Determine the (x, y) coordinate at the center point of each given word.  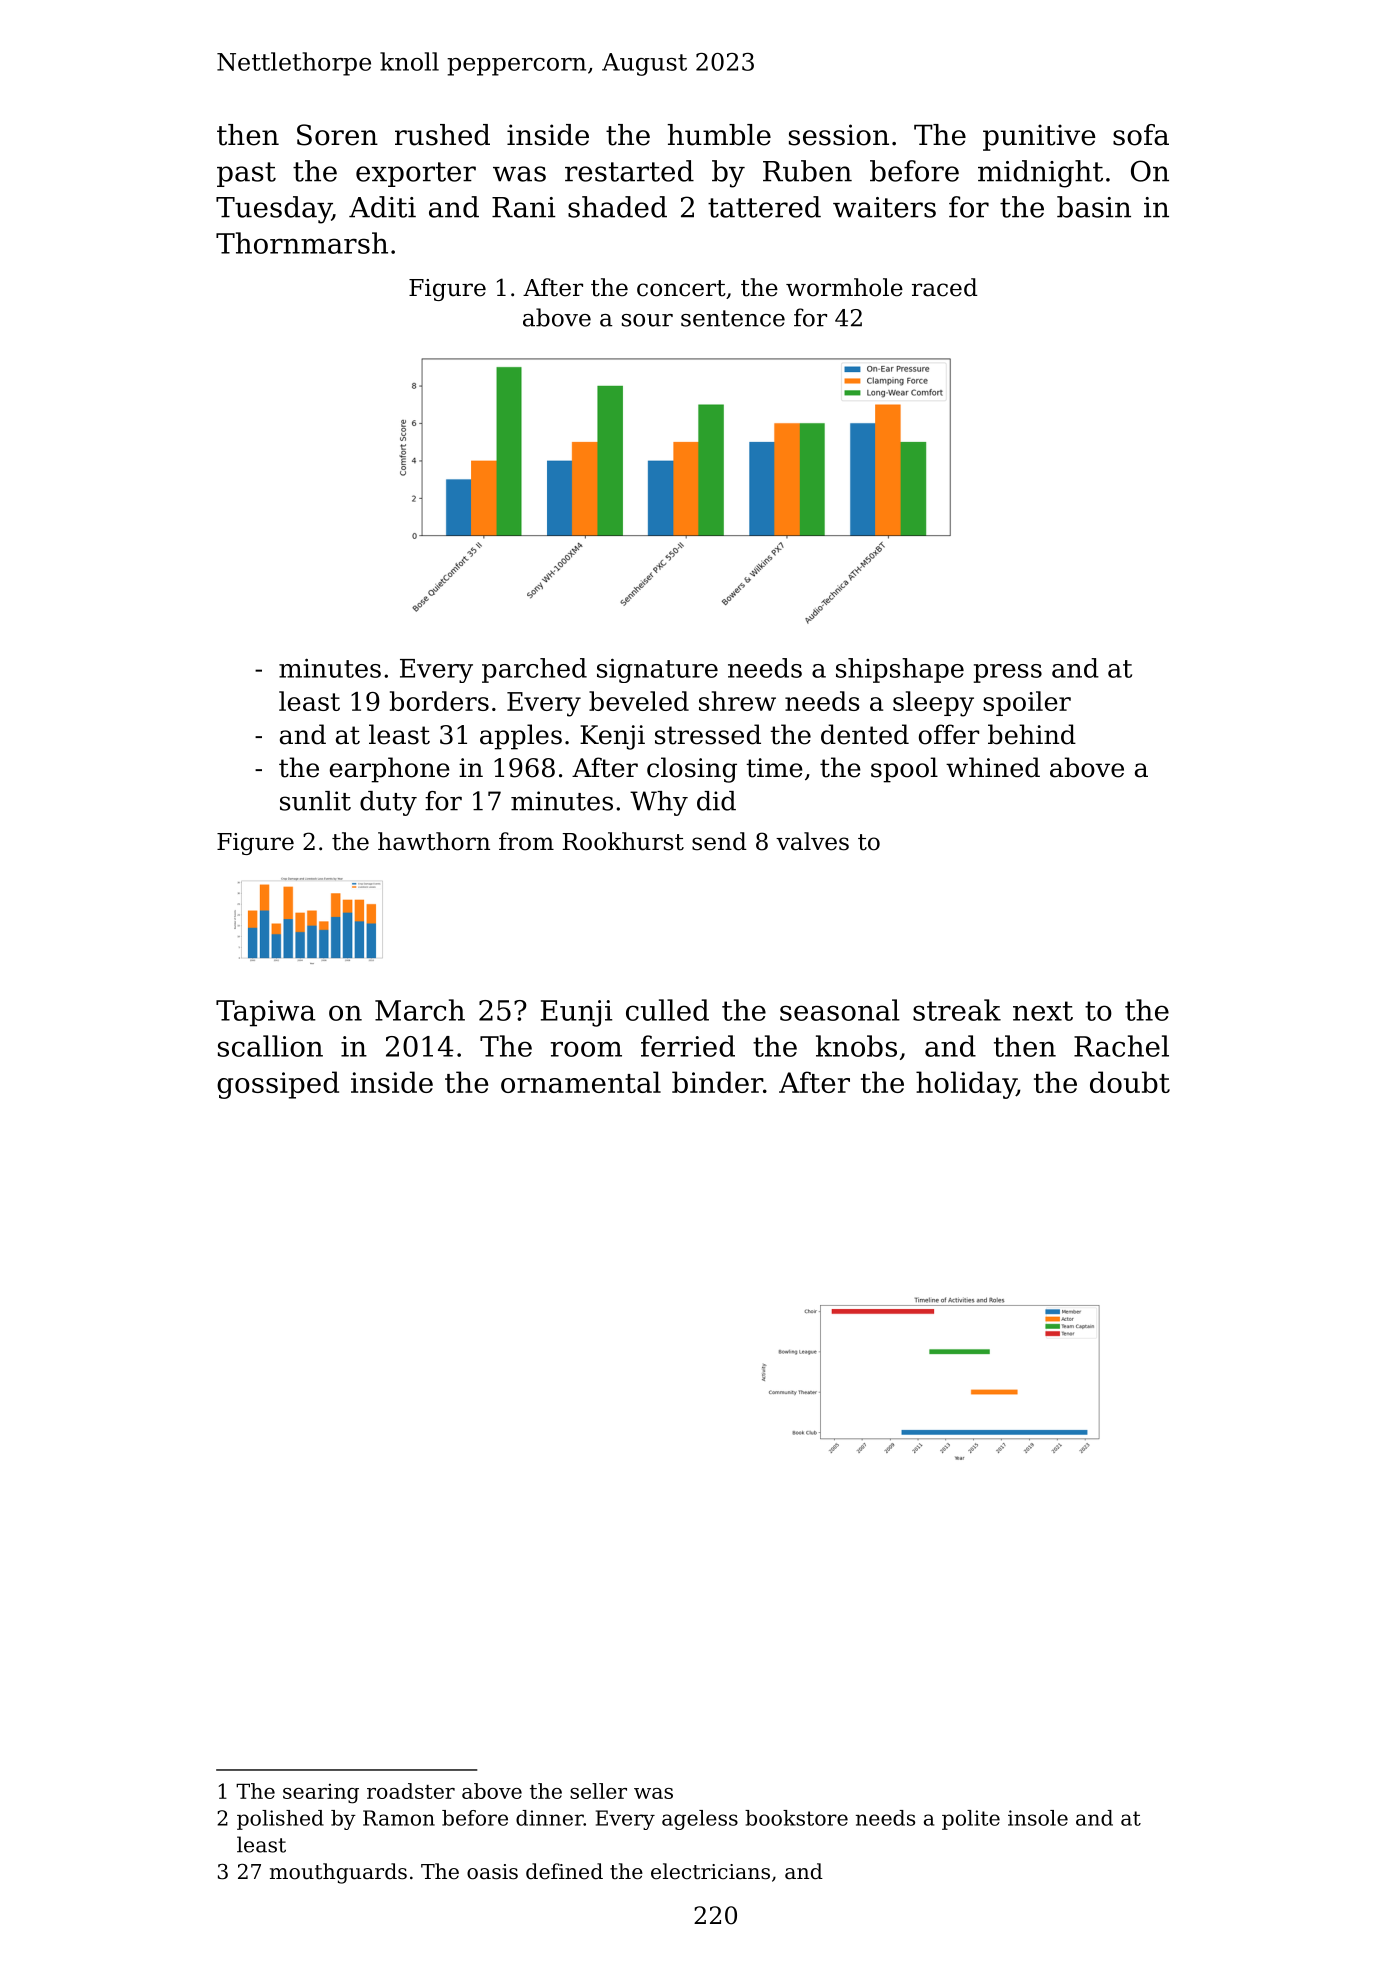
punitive (1039, 137)
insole (1038, 1818)
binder (717, 1082)
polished (280, 1820)
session (839, 135)
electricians (710, 1871)
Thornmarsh (302, 243)
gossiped (278, 1085)
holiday (966, 1085)
